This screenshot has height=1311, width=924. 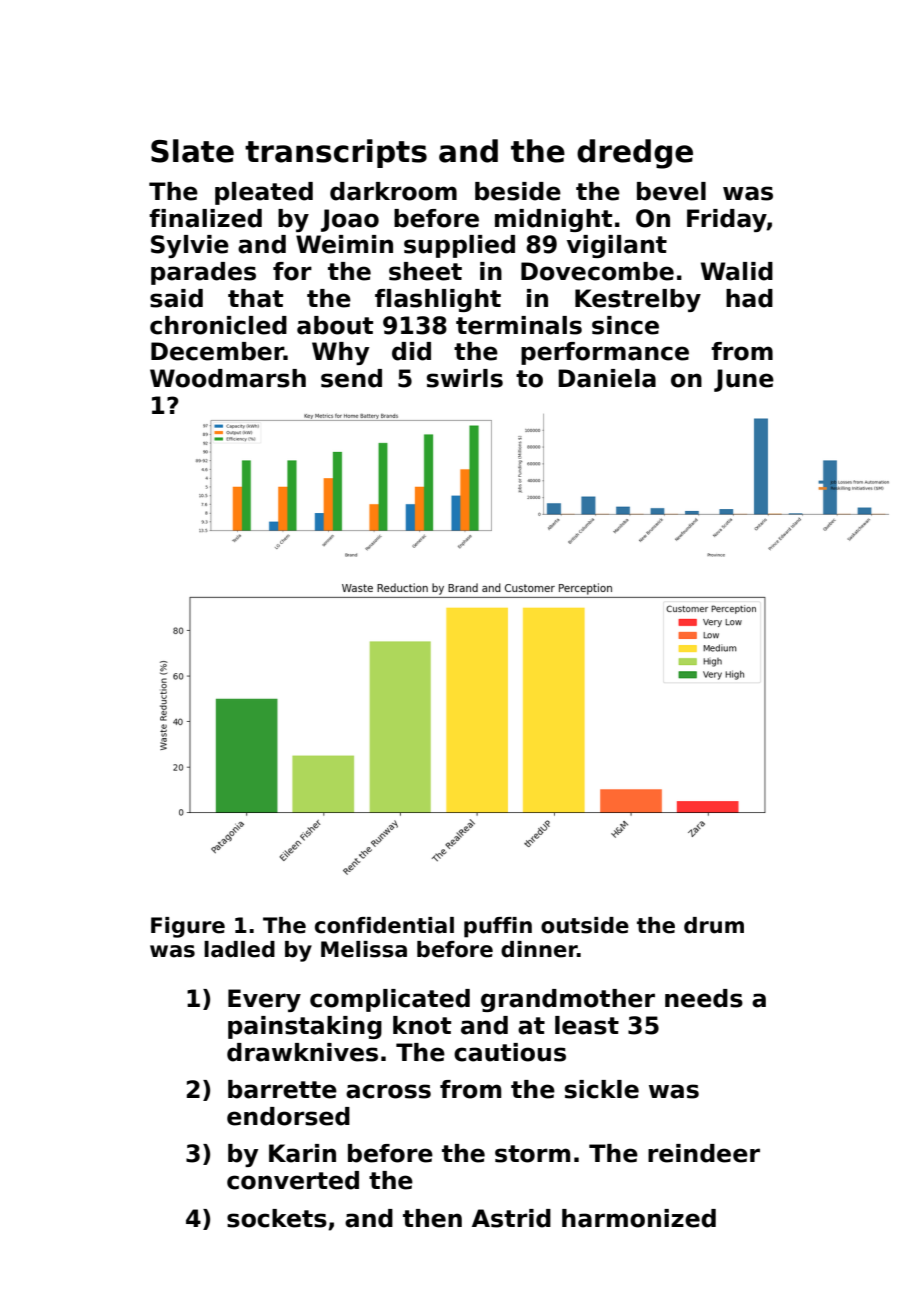 I want to click on said, so click(x=176, y=298).
